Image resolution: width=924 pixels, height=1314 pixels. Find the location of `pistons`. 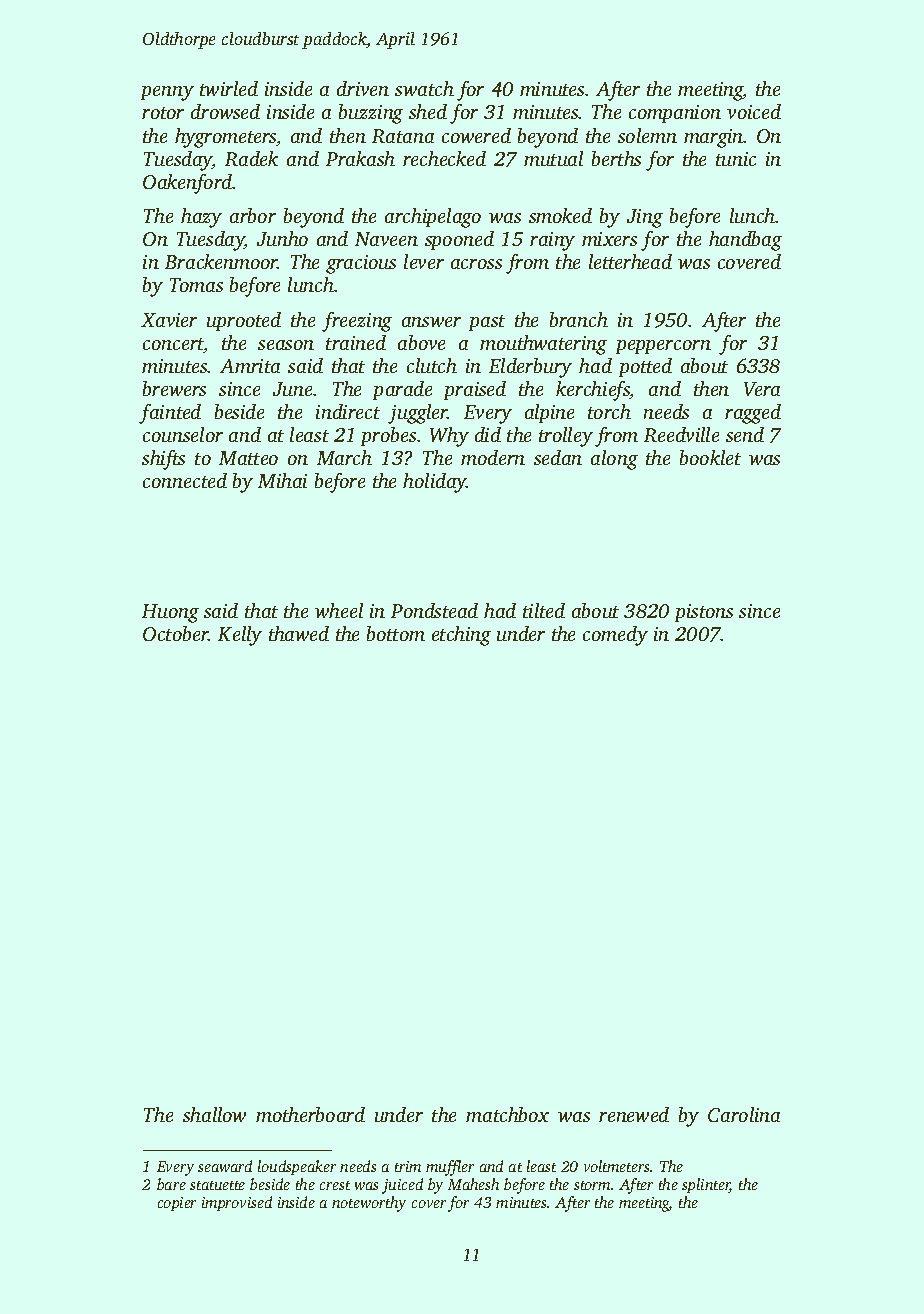

pistons is located at coordinates (704, 613).
